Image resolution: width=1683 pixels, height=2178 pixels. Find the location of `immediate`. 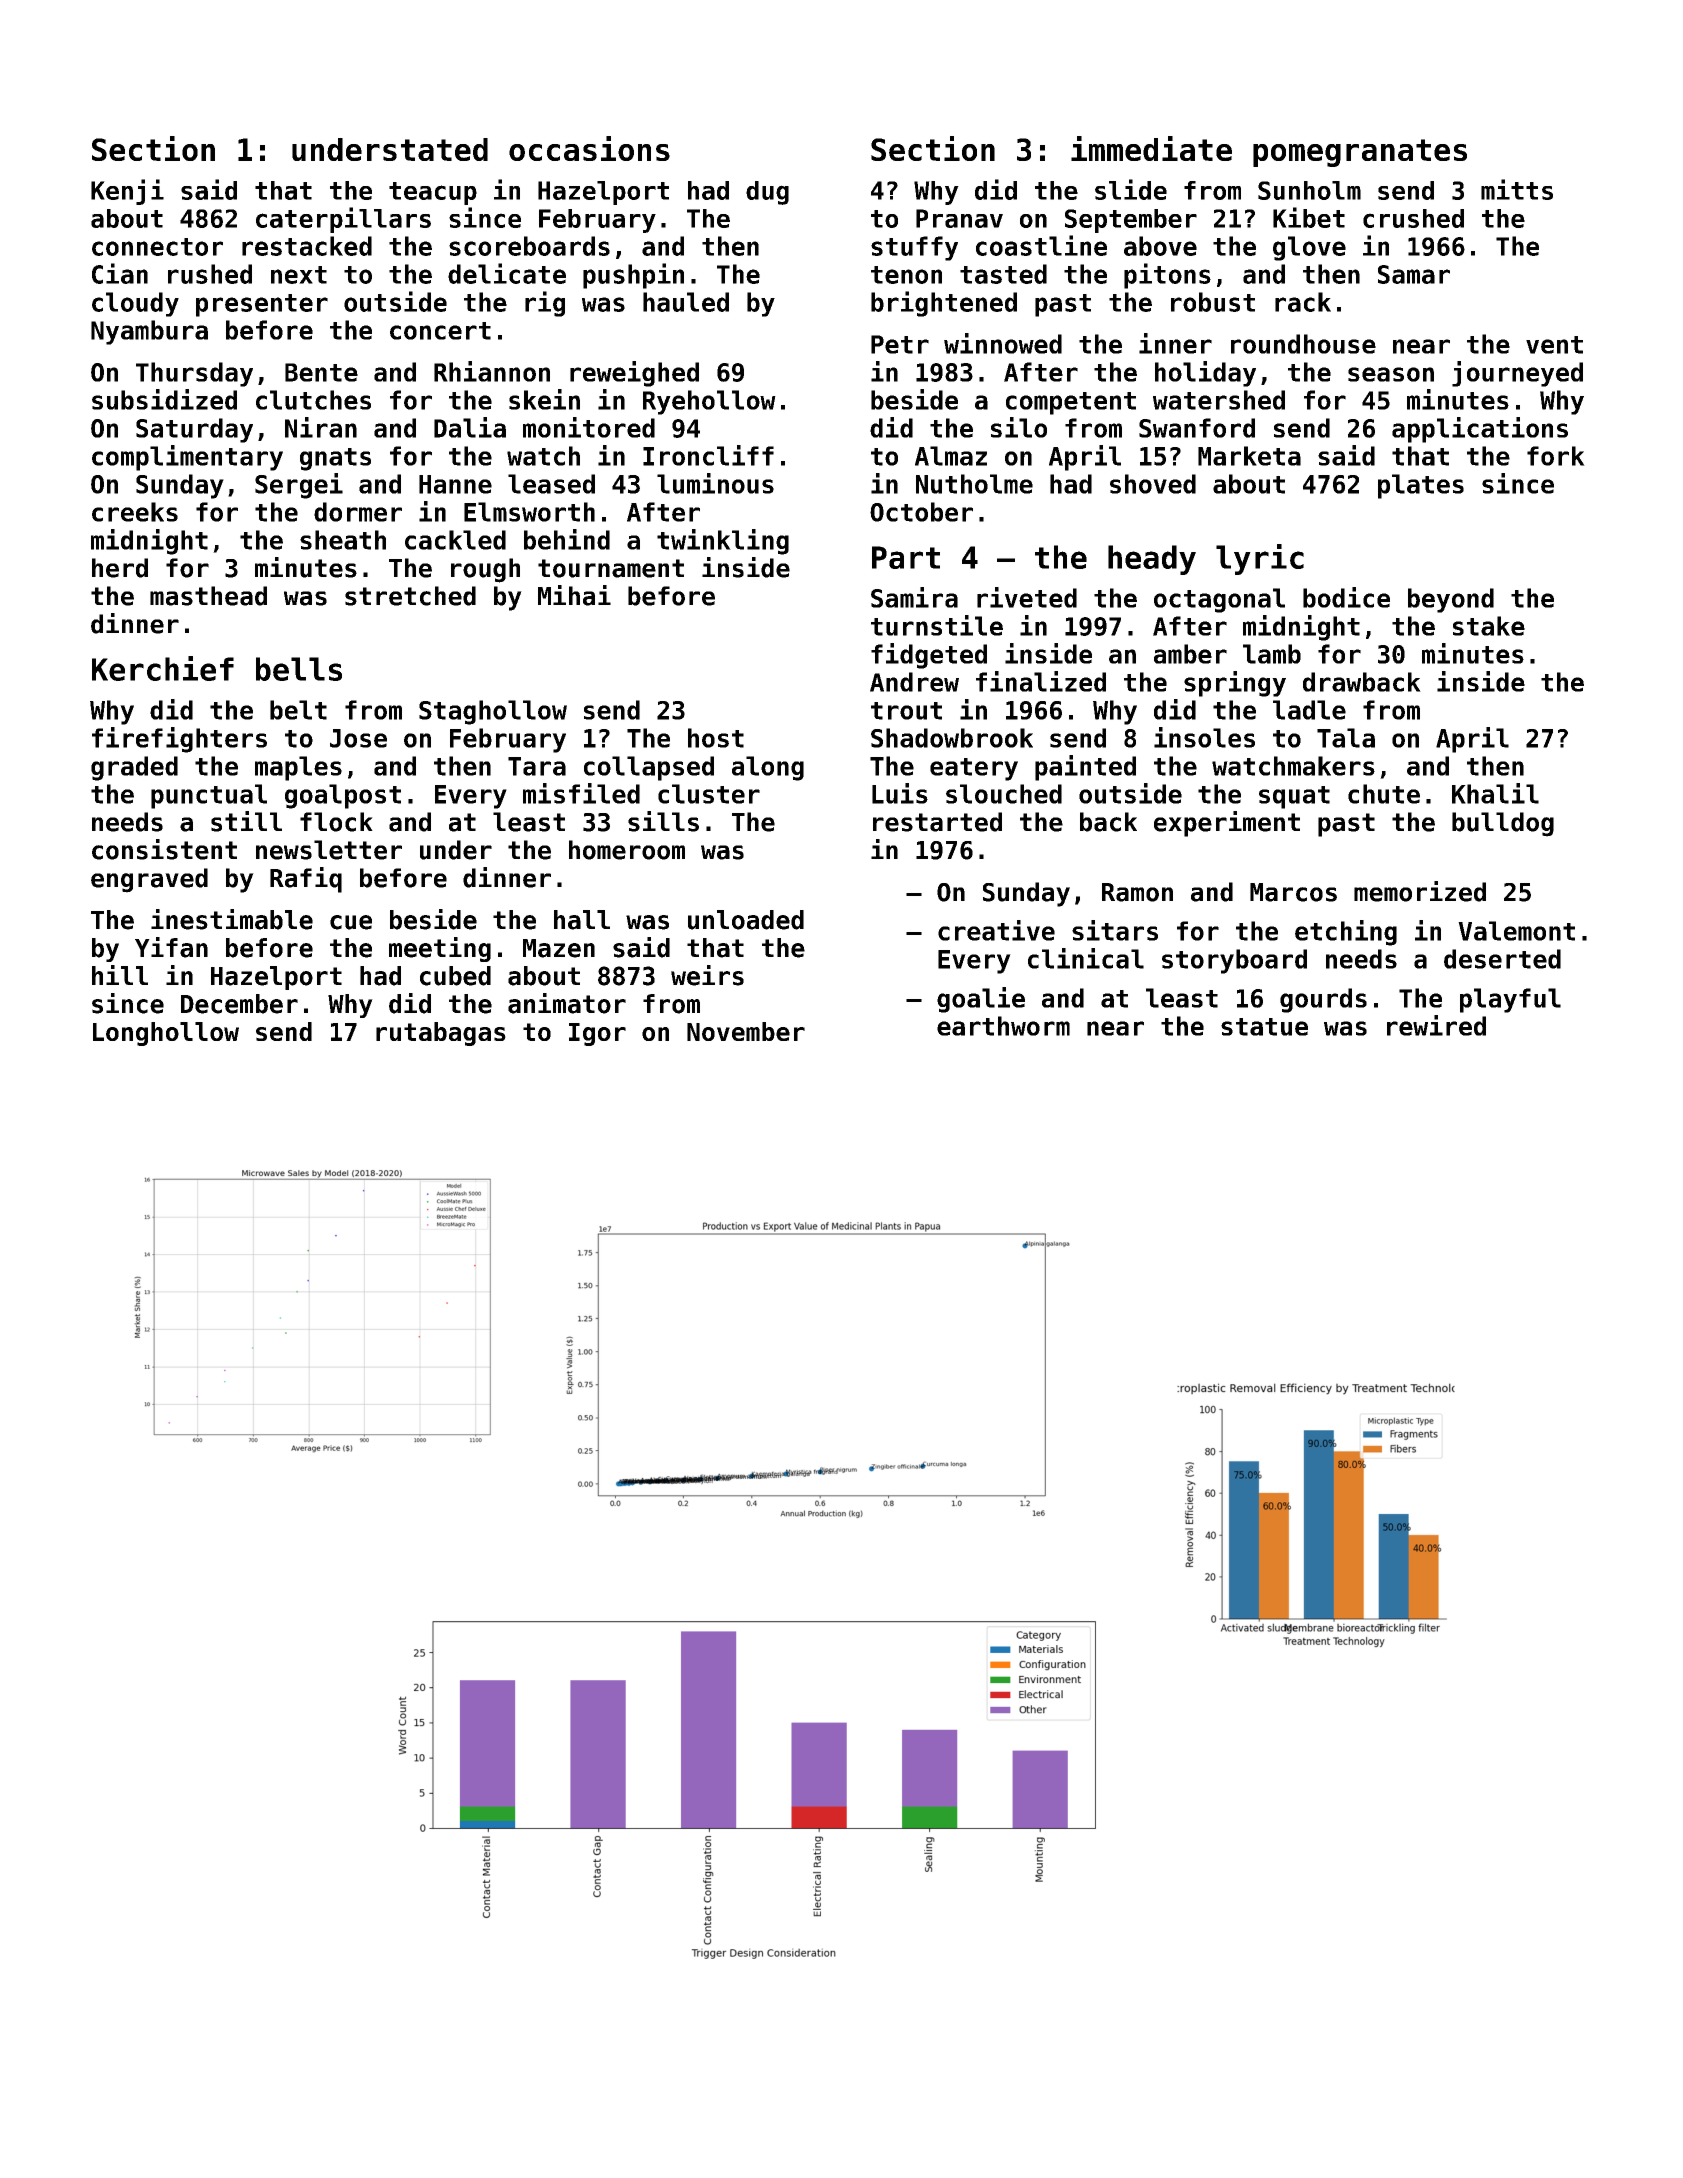

immediate is located at coordinates (1151, 148).
